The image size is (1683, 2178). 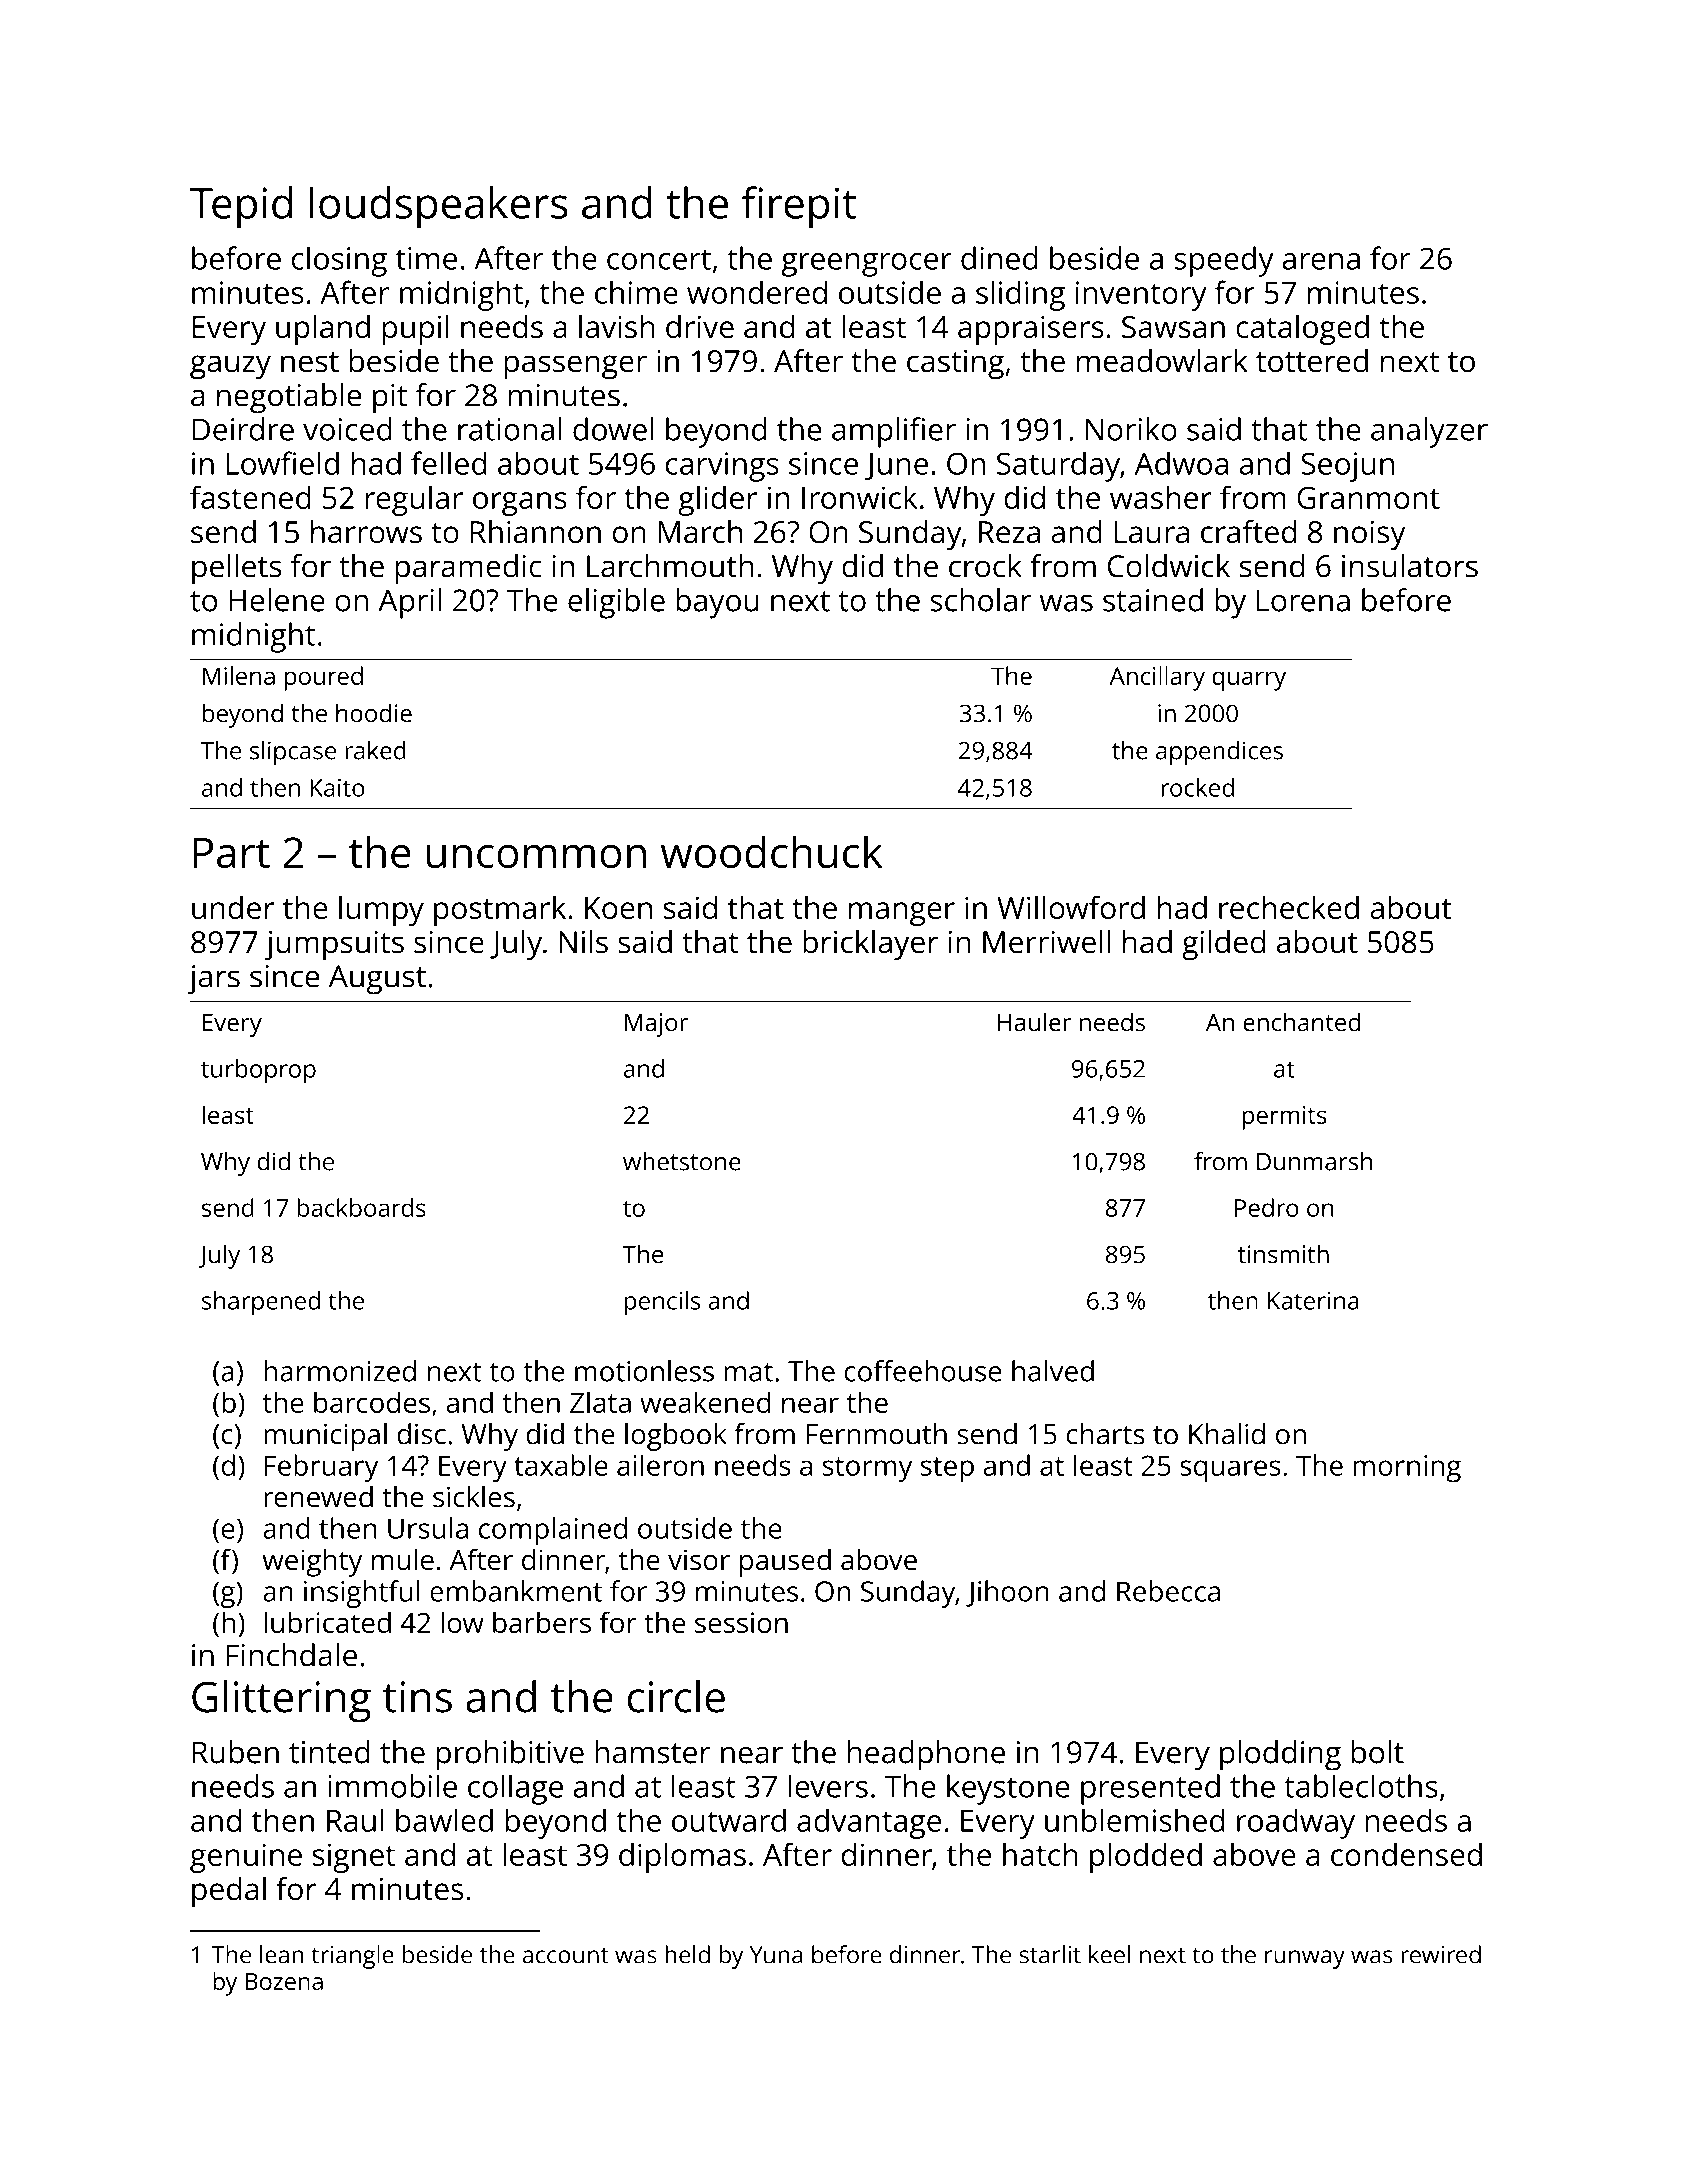 What do you see at coordinates (1289, 907) in the screenshot?
I see `rechecked` at bounding box center [1289, 907].
